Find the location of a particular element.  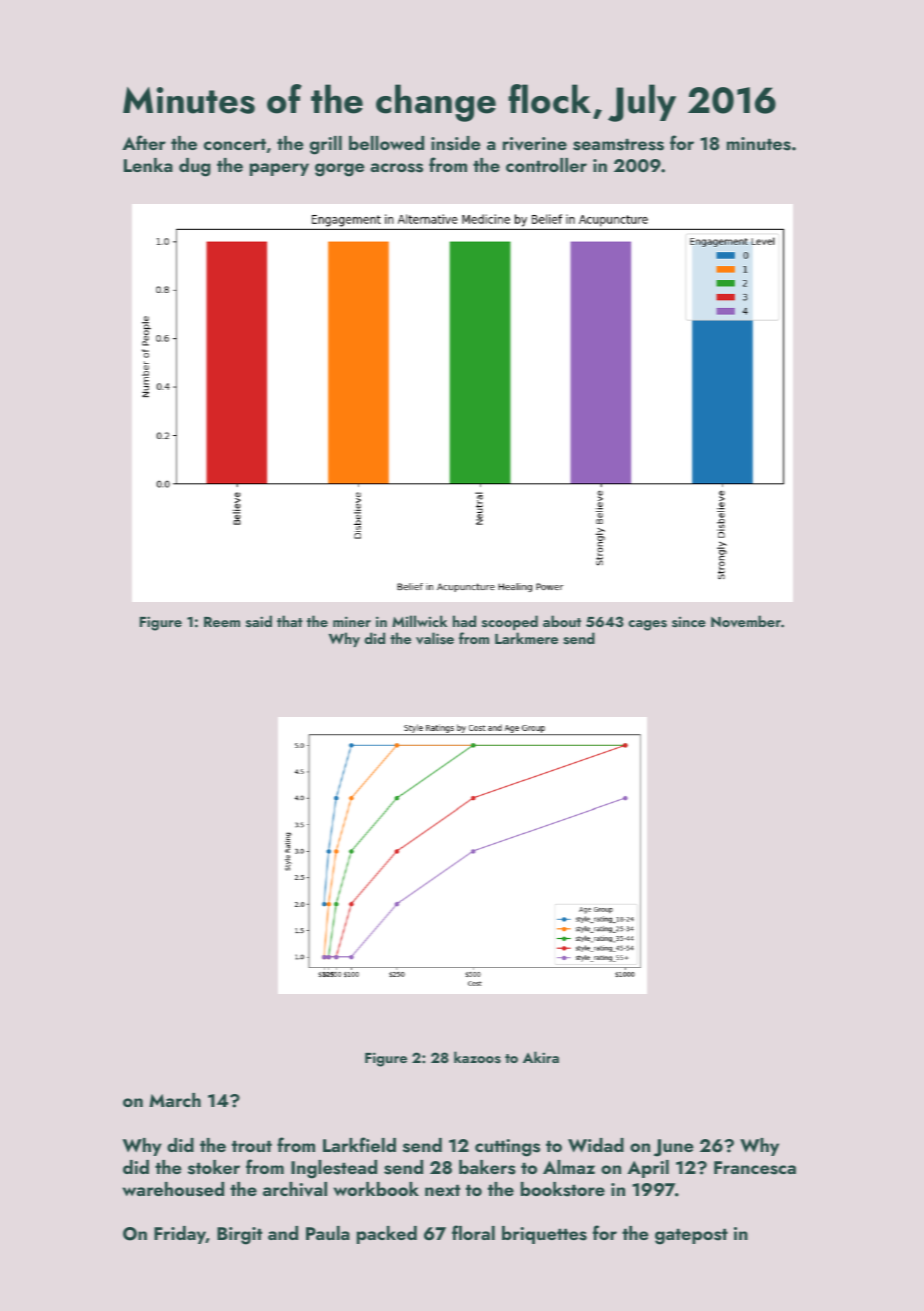

since is located at coordinates (689, 622).
